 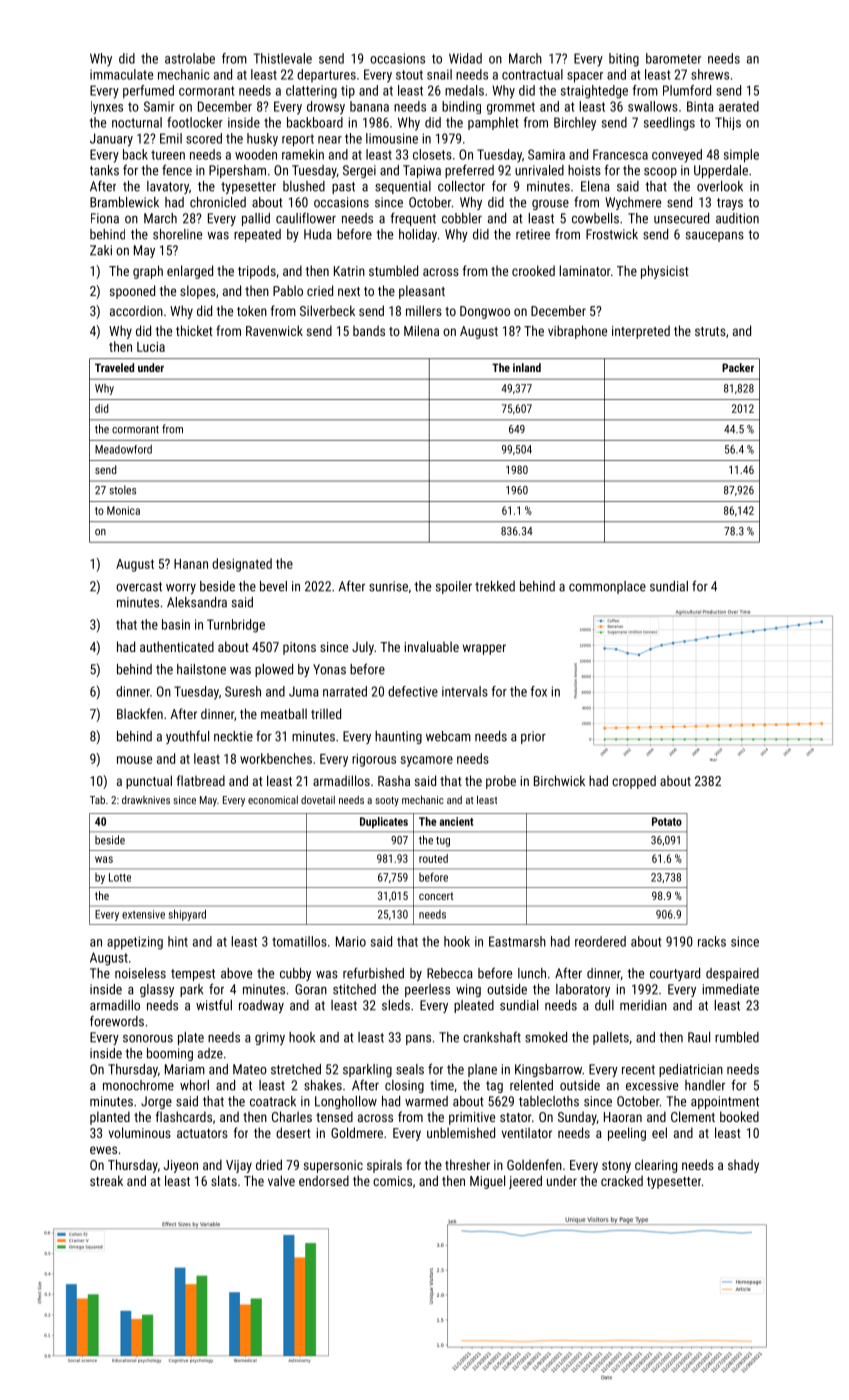 I want to click on commonplace, so click(x=607, y=587).
